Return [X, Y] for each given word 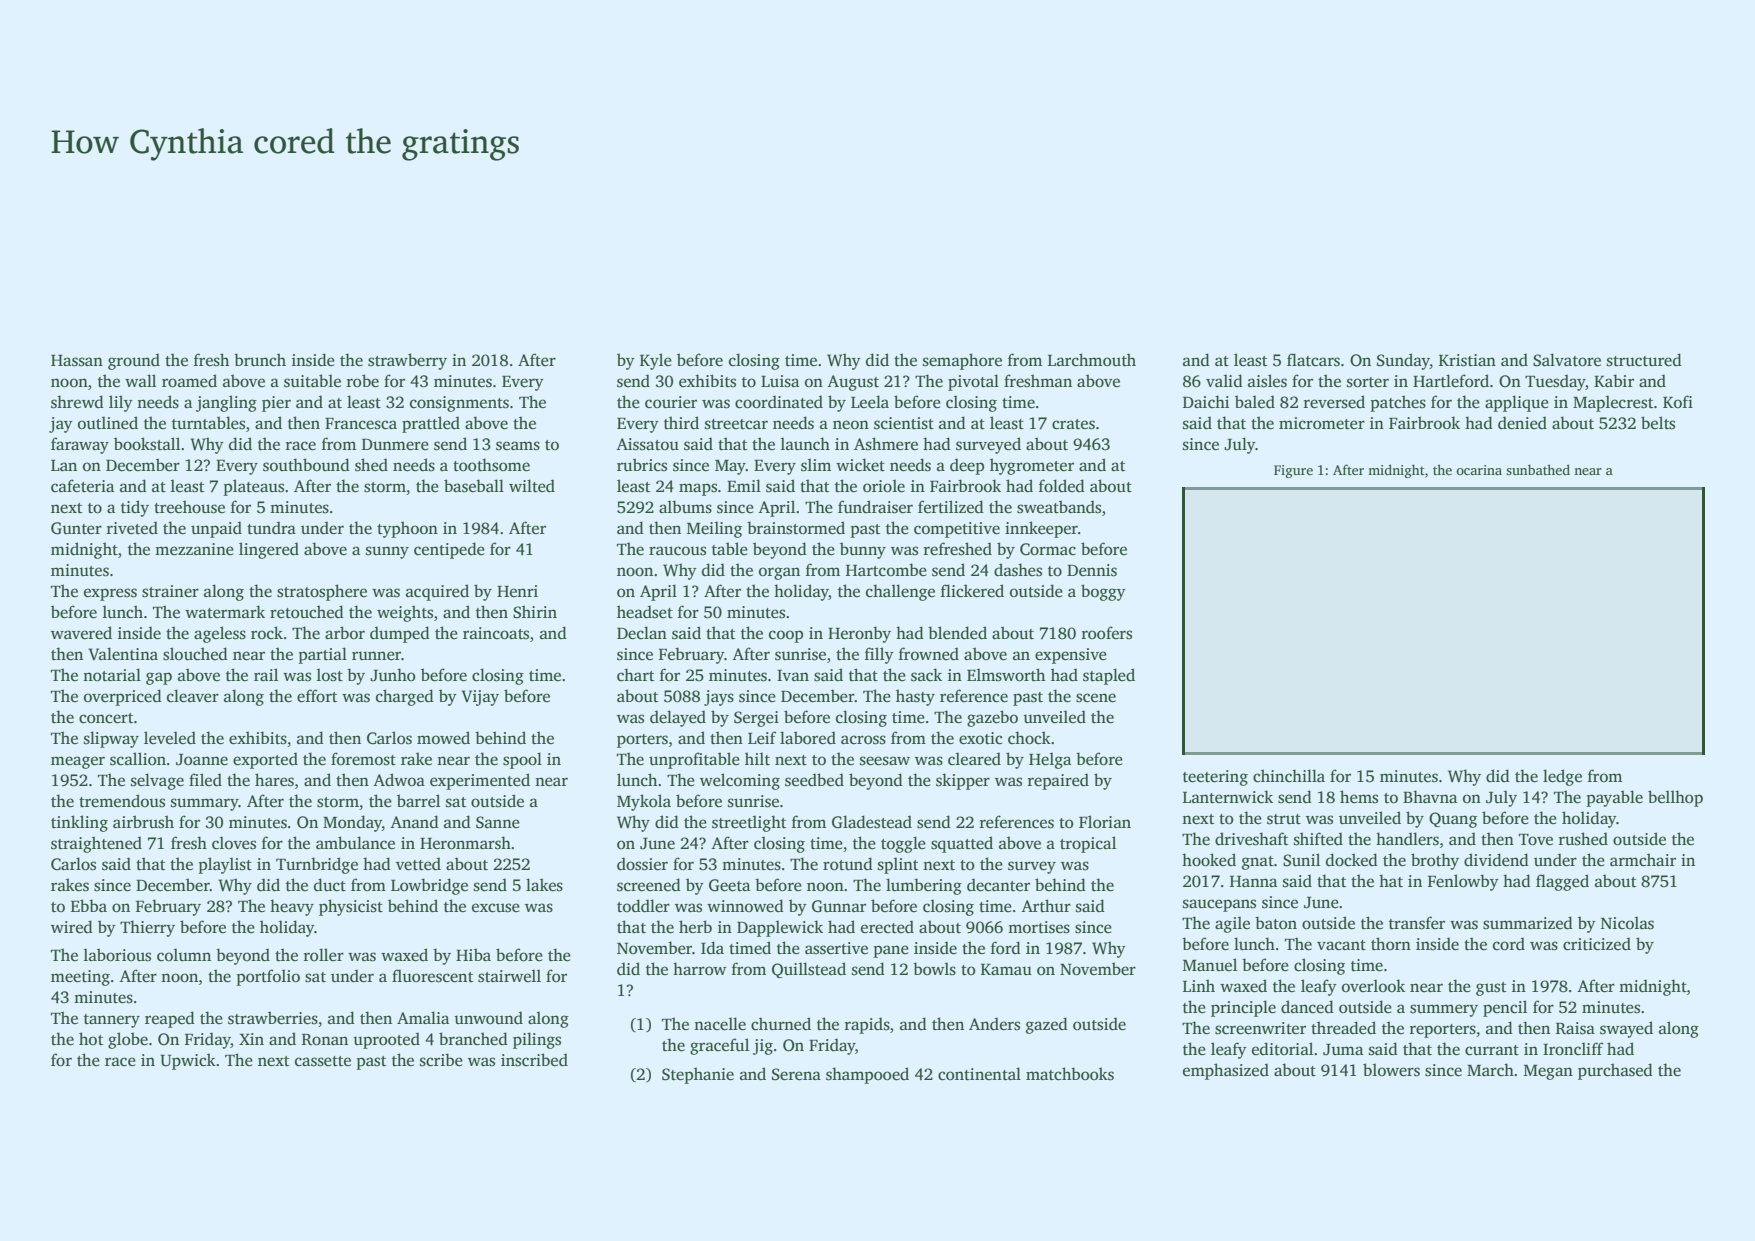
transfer [1417, 923]
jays [719, 698]
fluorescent [432, 976]
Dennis [1092, 570]
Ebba [89, 905]
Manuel [1210, 964]
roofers [1107, 633]
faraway [80, 445]
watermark [225, 611]
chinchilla [1289, 776]
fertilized [951, 506]
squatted [962, 844]
